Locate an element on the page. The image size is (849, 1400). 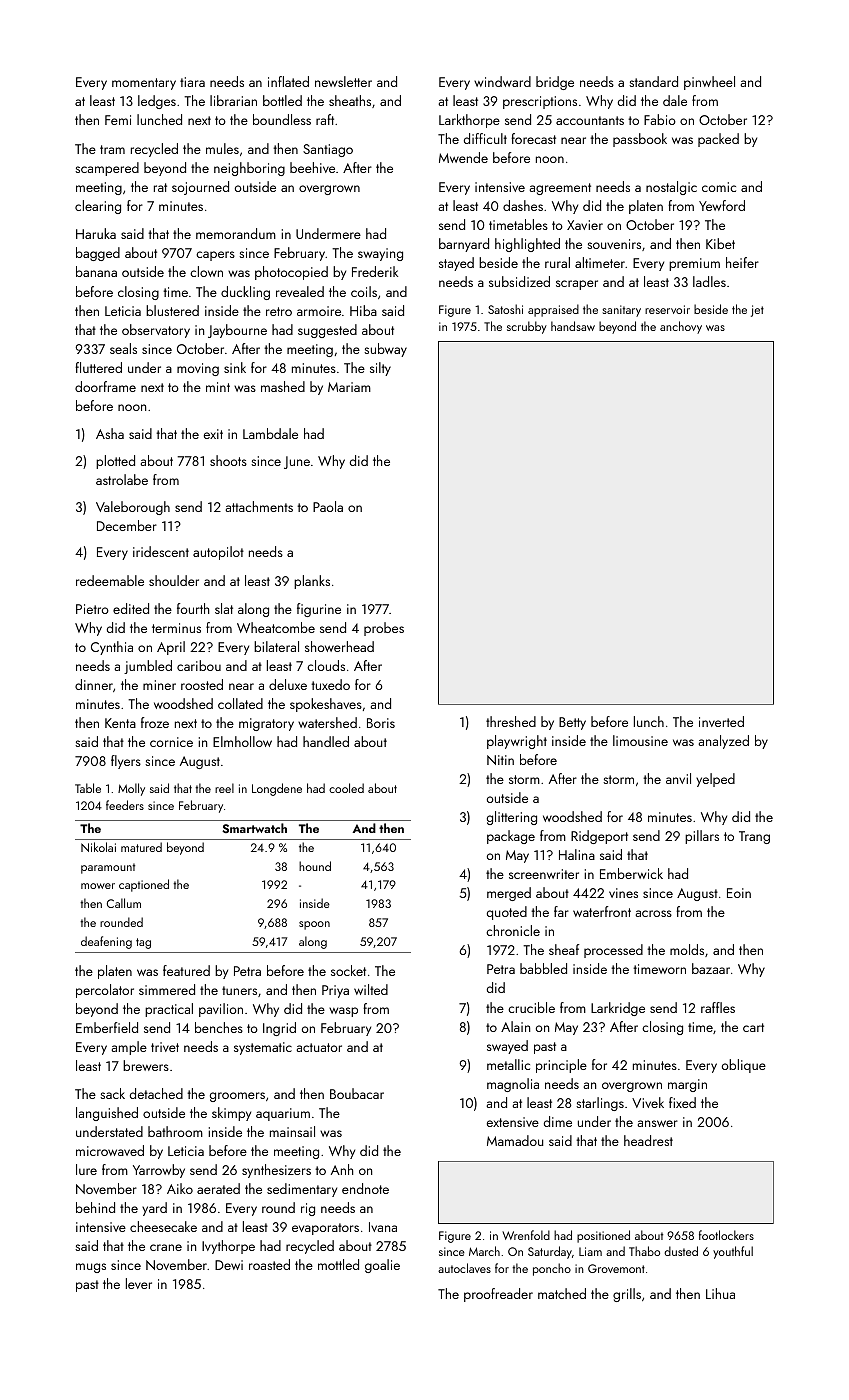
analyzed is located at coordinates (723, 742).
